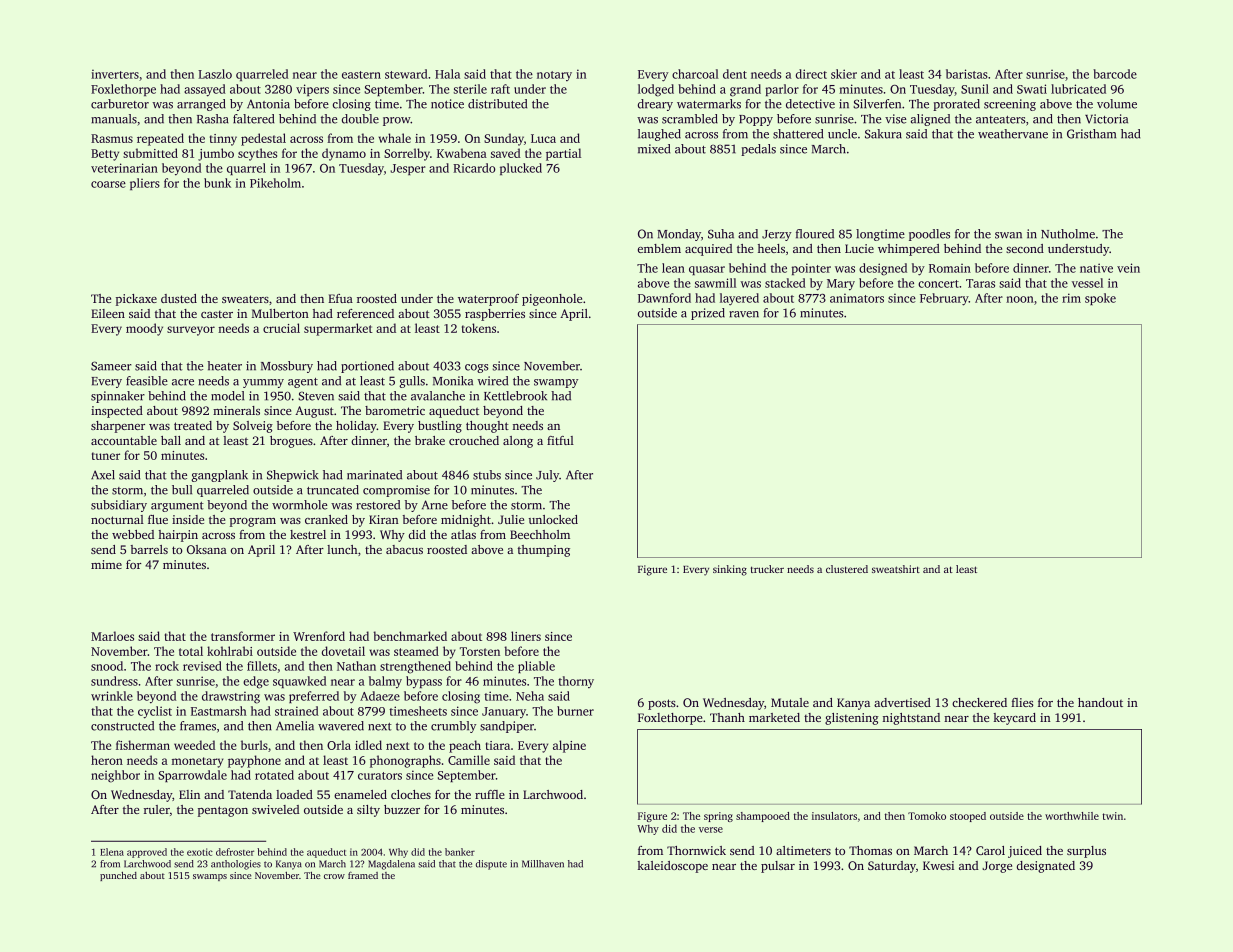 This image has height=952, width=1233. Describe the element at coordinates (847, 569) in the image. I see `clustered` at that location.
